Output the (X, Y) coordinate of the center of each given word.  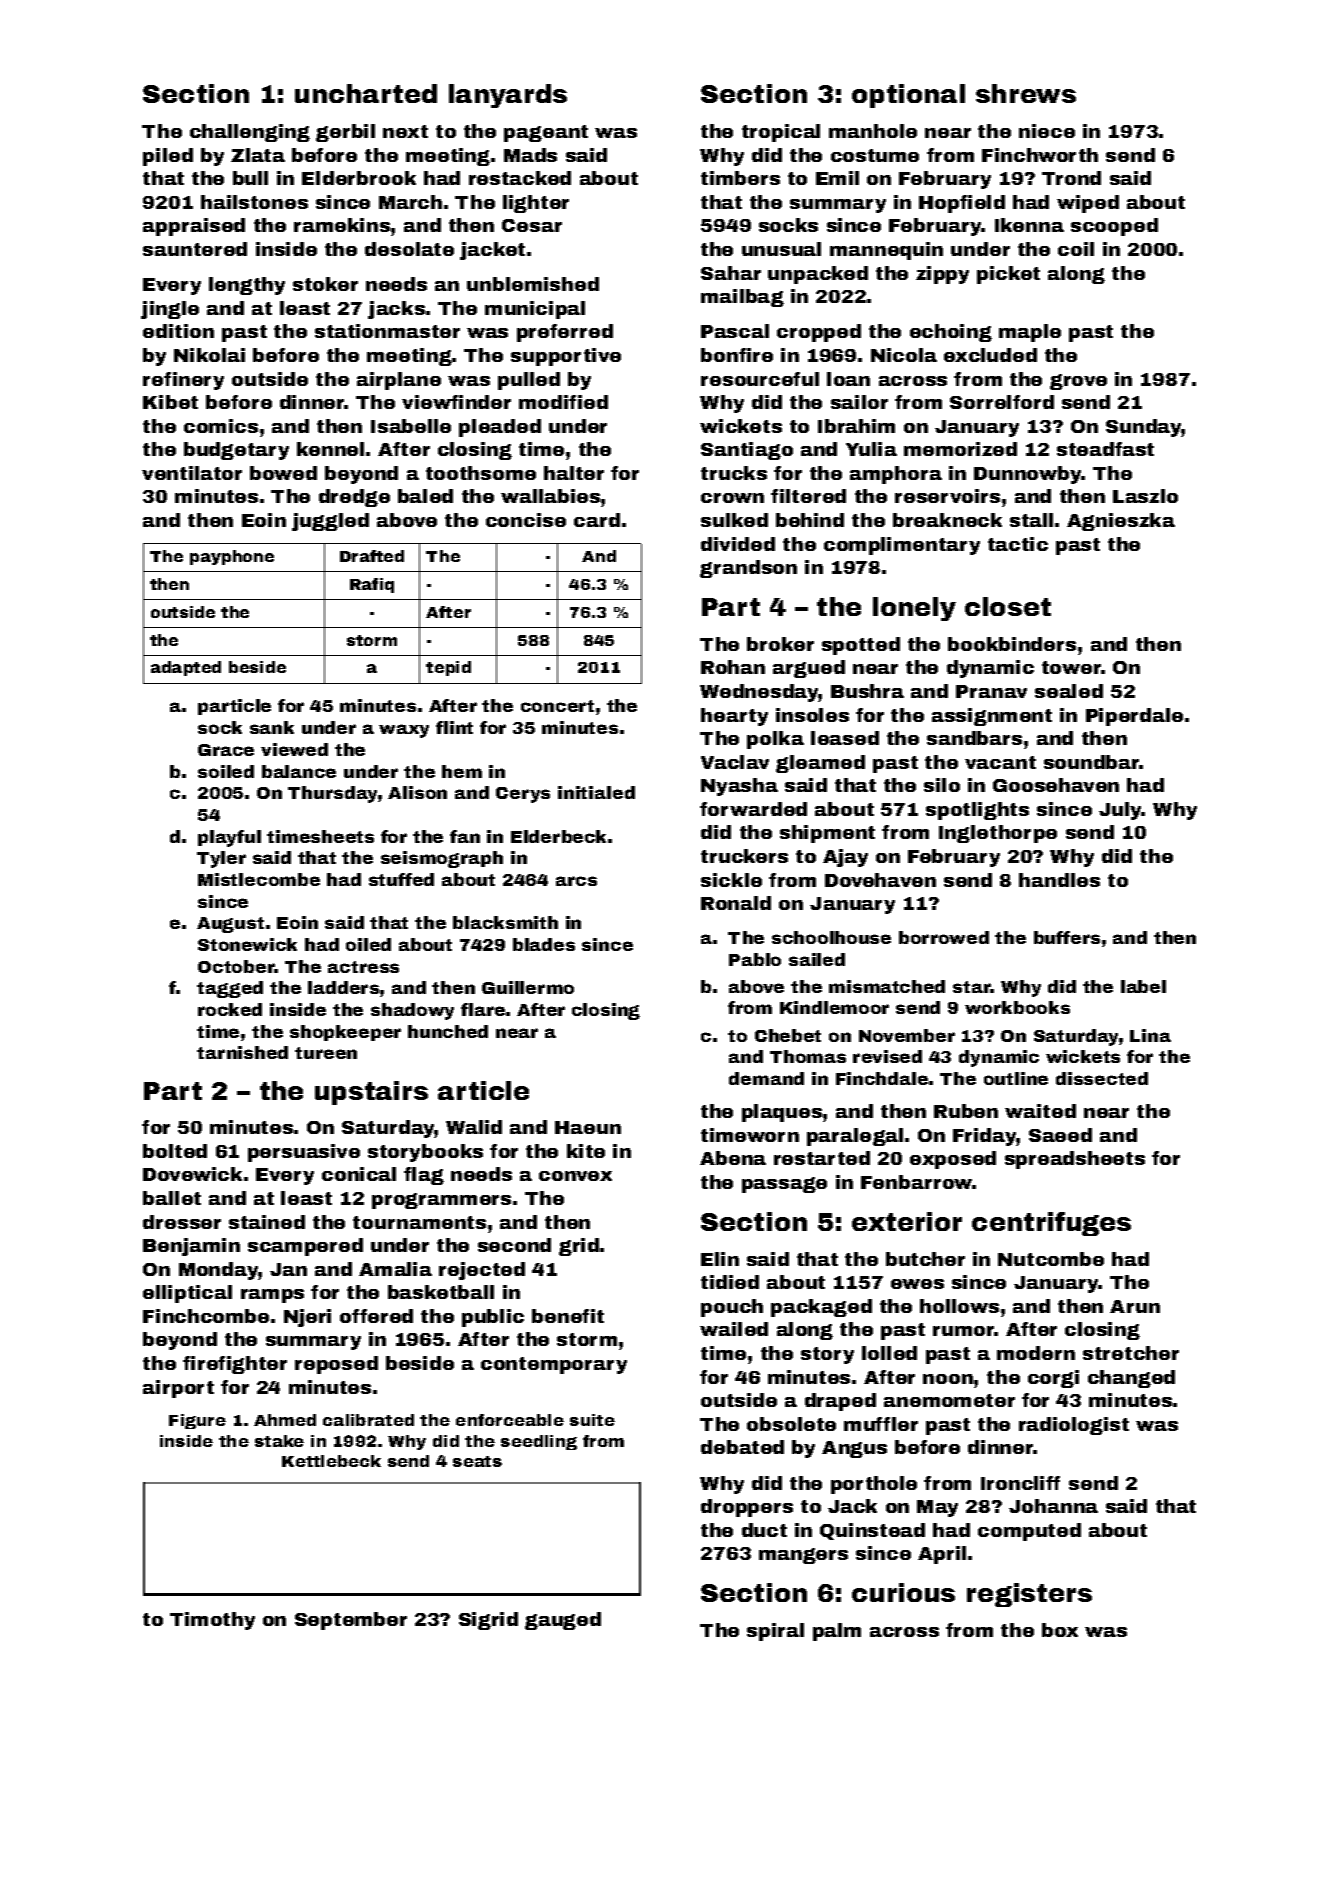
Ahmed (285, 1420)
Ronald (736, 903)
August (230, 925)
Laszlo (1145, 496)
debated (742, 1447)
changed (1131, 1379)
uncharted (366, 93)
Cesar (532, 225)
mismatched (887, 986)
